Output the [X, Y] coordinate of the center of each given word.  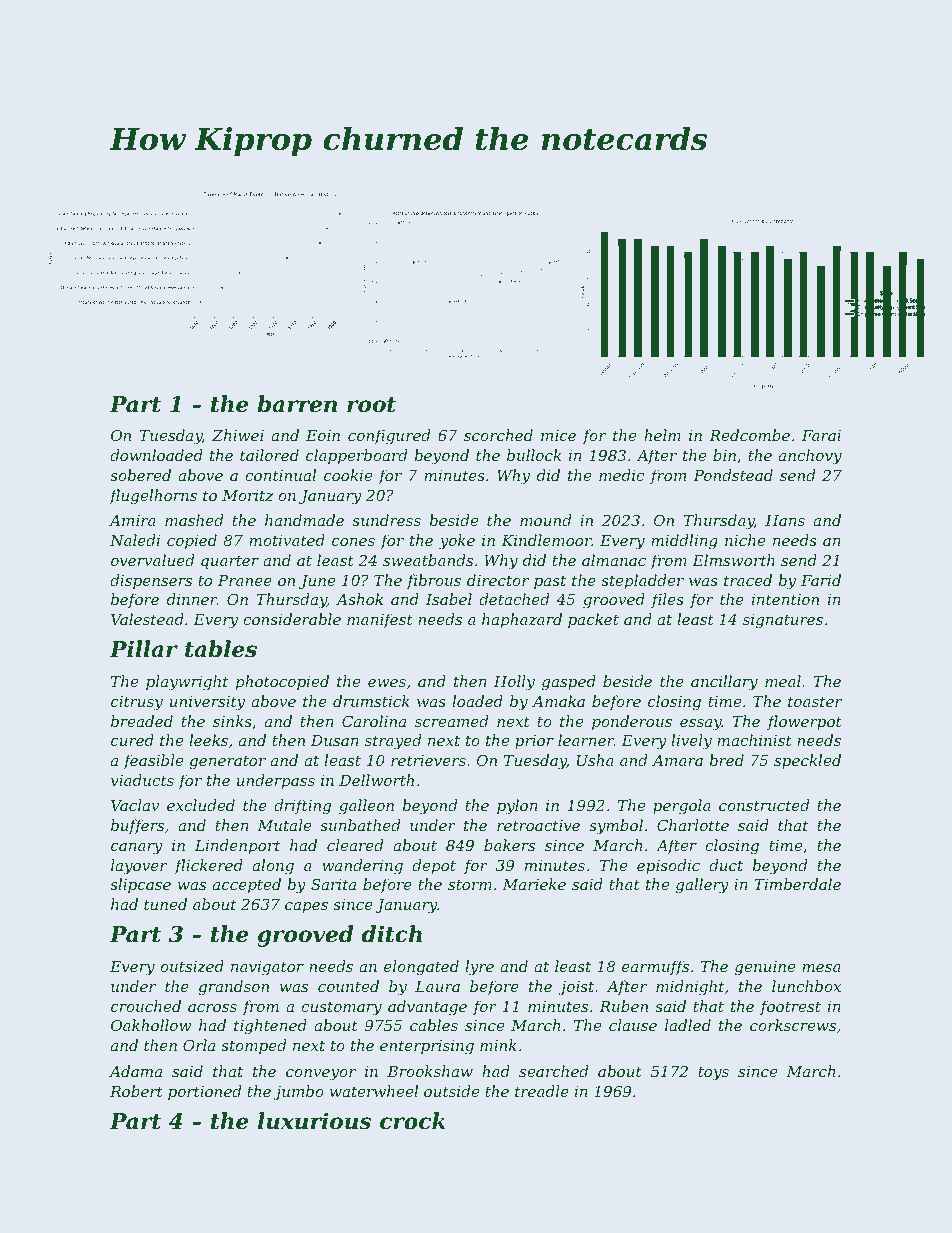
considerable [292, 619]
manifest [380, 620]
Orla [199, 1045]
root [371, 405]
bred [726, 760]
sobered [140, 475]
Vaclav [135, 805]
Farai [821, 435]
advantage [427, 1008]
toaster [815, 701]
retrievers [428, 760]
